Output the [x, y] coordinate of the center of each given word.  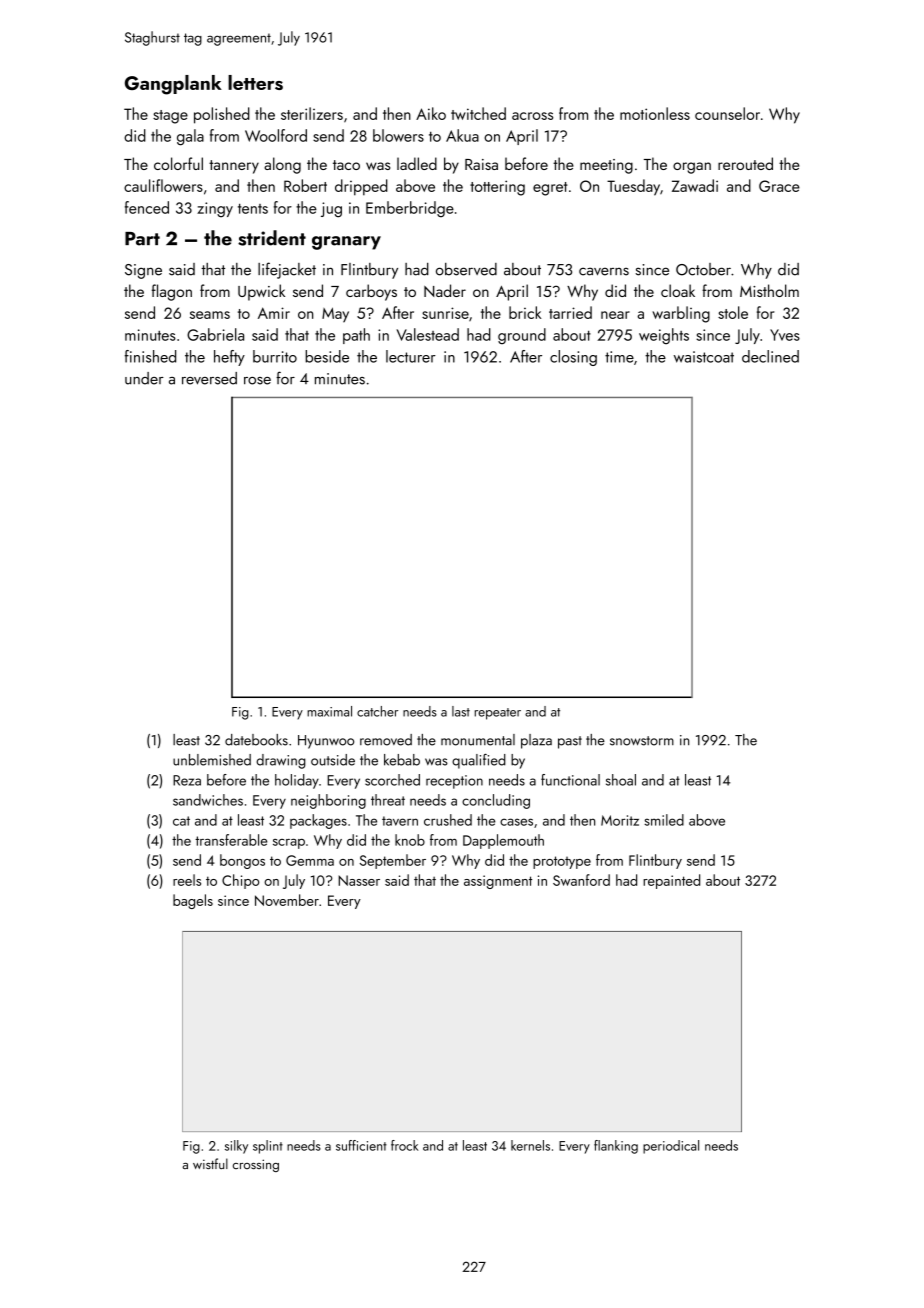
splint [268, 1147]
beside [327, 356]
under [144, 378]
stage [170, 117]
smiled [664, 820]
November [287, 900]
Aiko [431, 113]
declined [770, 356]
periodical [671, 1147]
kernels [530, 1145]
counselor [727, 113]
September [393, 861]
